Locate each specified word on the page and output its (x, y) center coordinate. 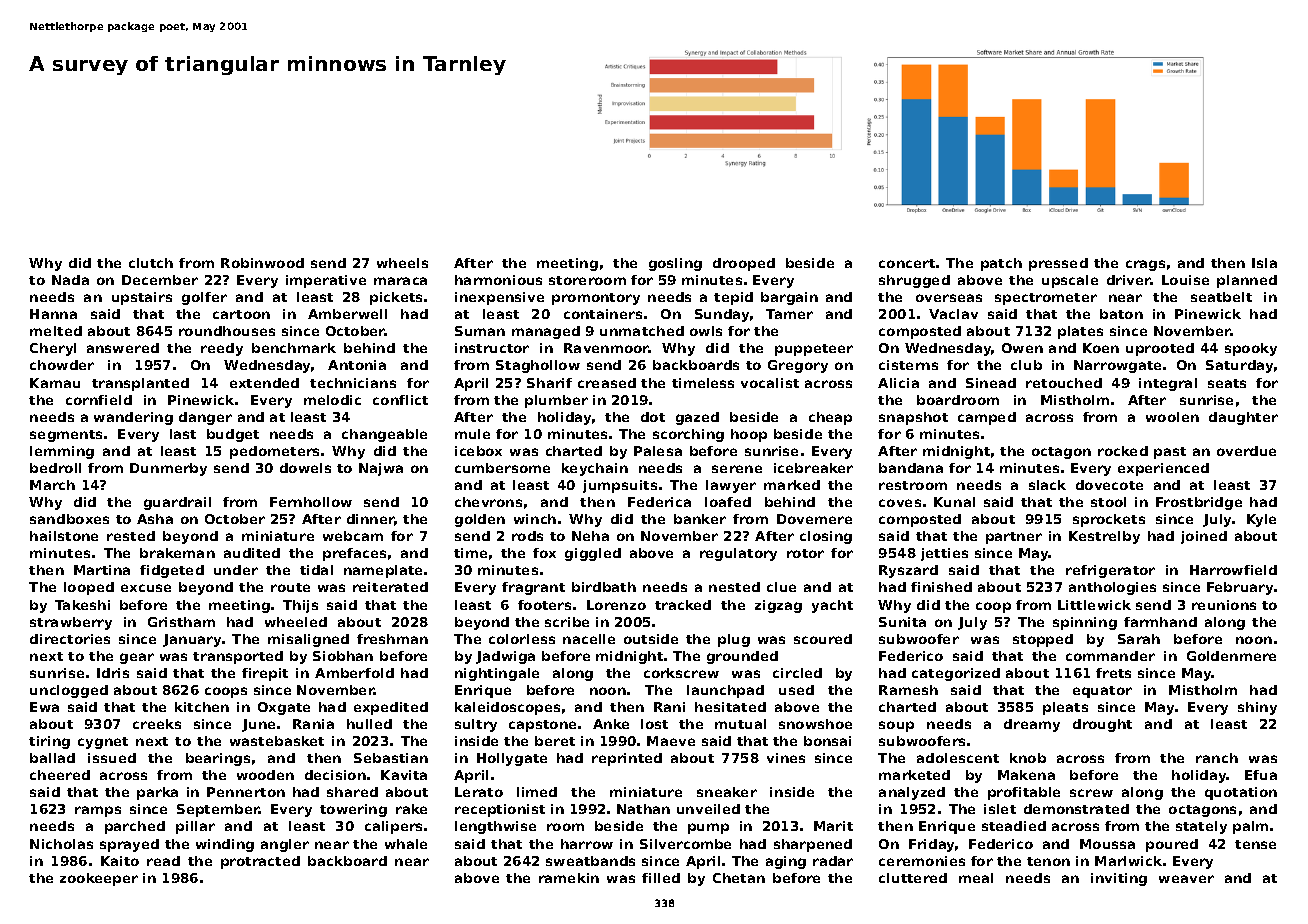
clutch (151, 263)
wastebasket (277, 741)
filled (661, 878)
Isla (1264, 263)
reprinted (627, 759)
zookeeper (99, 879)
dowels (305, 468)
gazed (697, 418)
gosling (675, 264)
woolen (1172, 417)
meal (976, 878)
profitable (1024, 793)
